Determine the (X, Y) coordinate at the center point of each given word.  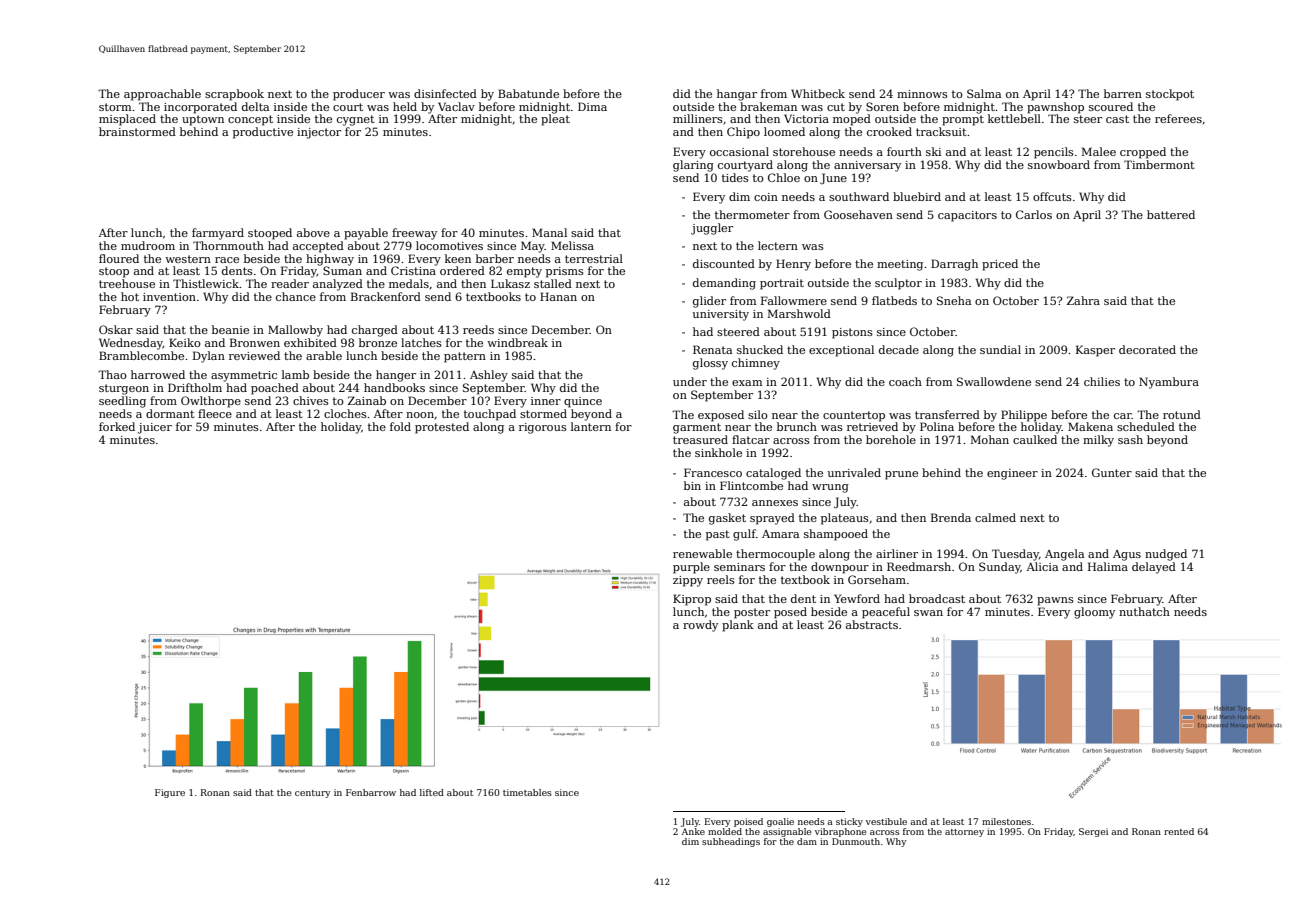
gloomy (1094, 613)
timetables (527, 792)
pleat (555, 120)
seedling (122, 402)
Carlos (1034, 214)
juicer (155, 428)
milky (1098, 441)
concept (250, 120)
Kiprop (692, 600)
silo (758, 414)
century (313, 794)
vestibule (886, 821)
